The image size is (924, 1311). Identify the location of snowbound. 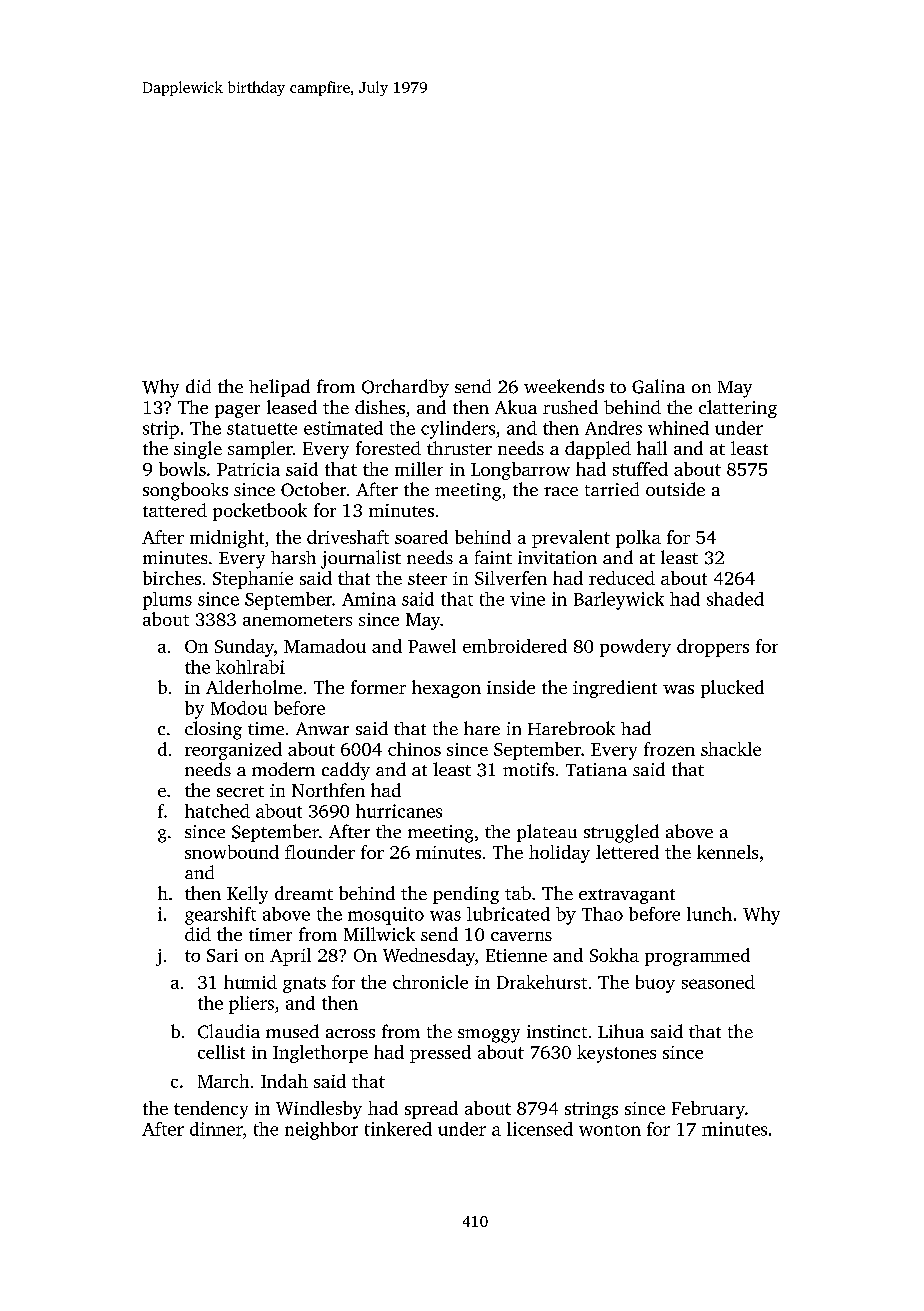
(232, 852).
